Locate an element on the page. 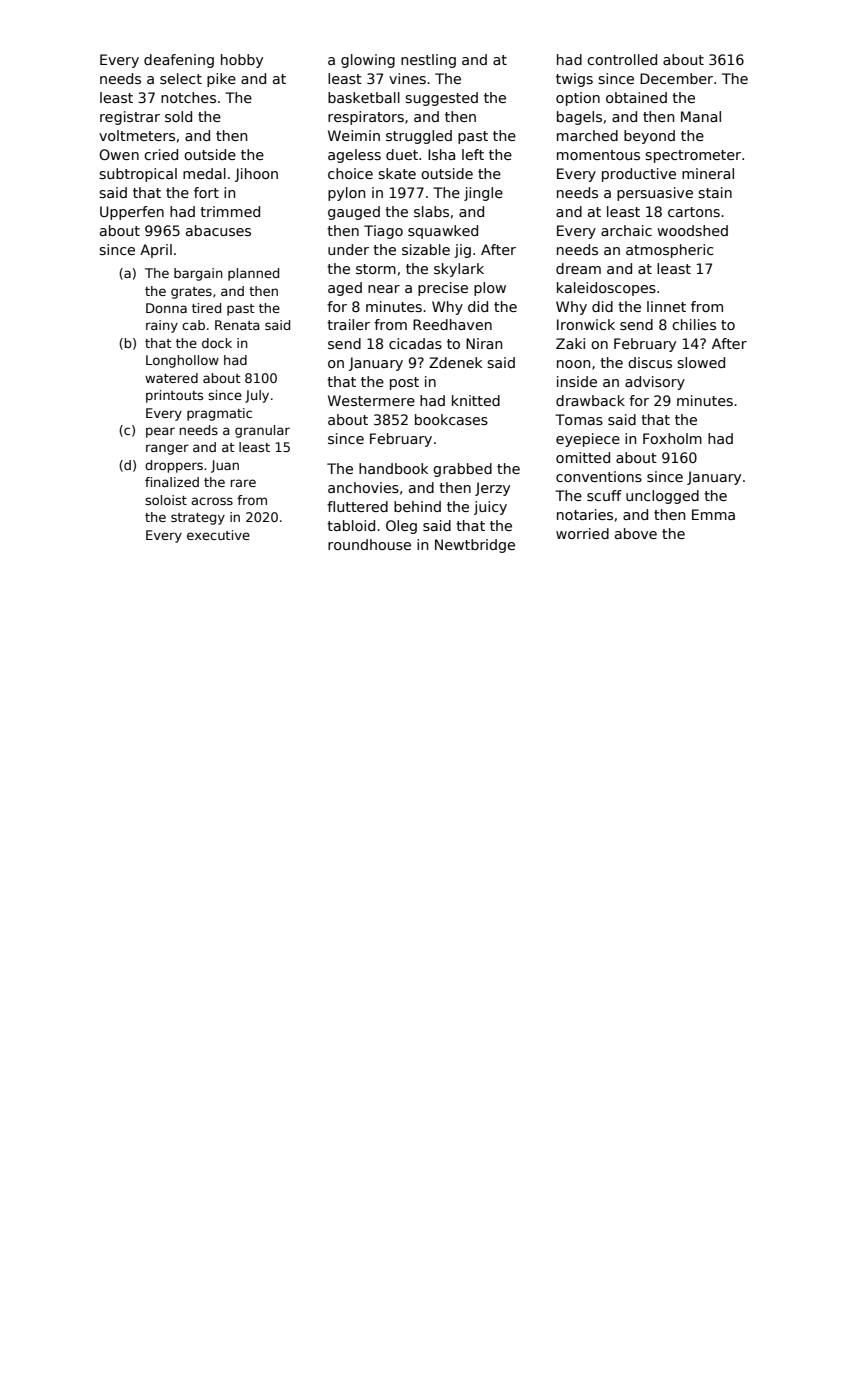  December is located at coordinates (676, 78).
